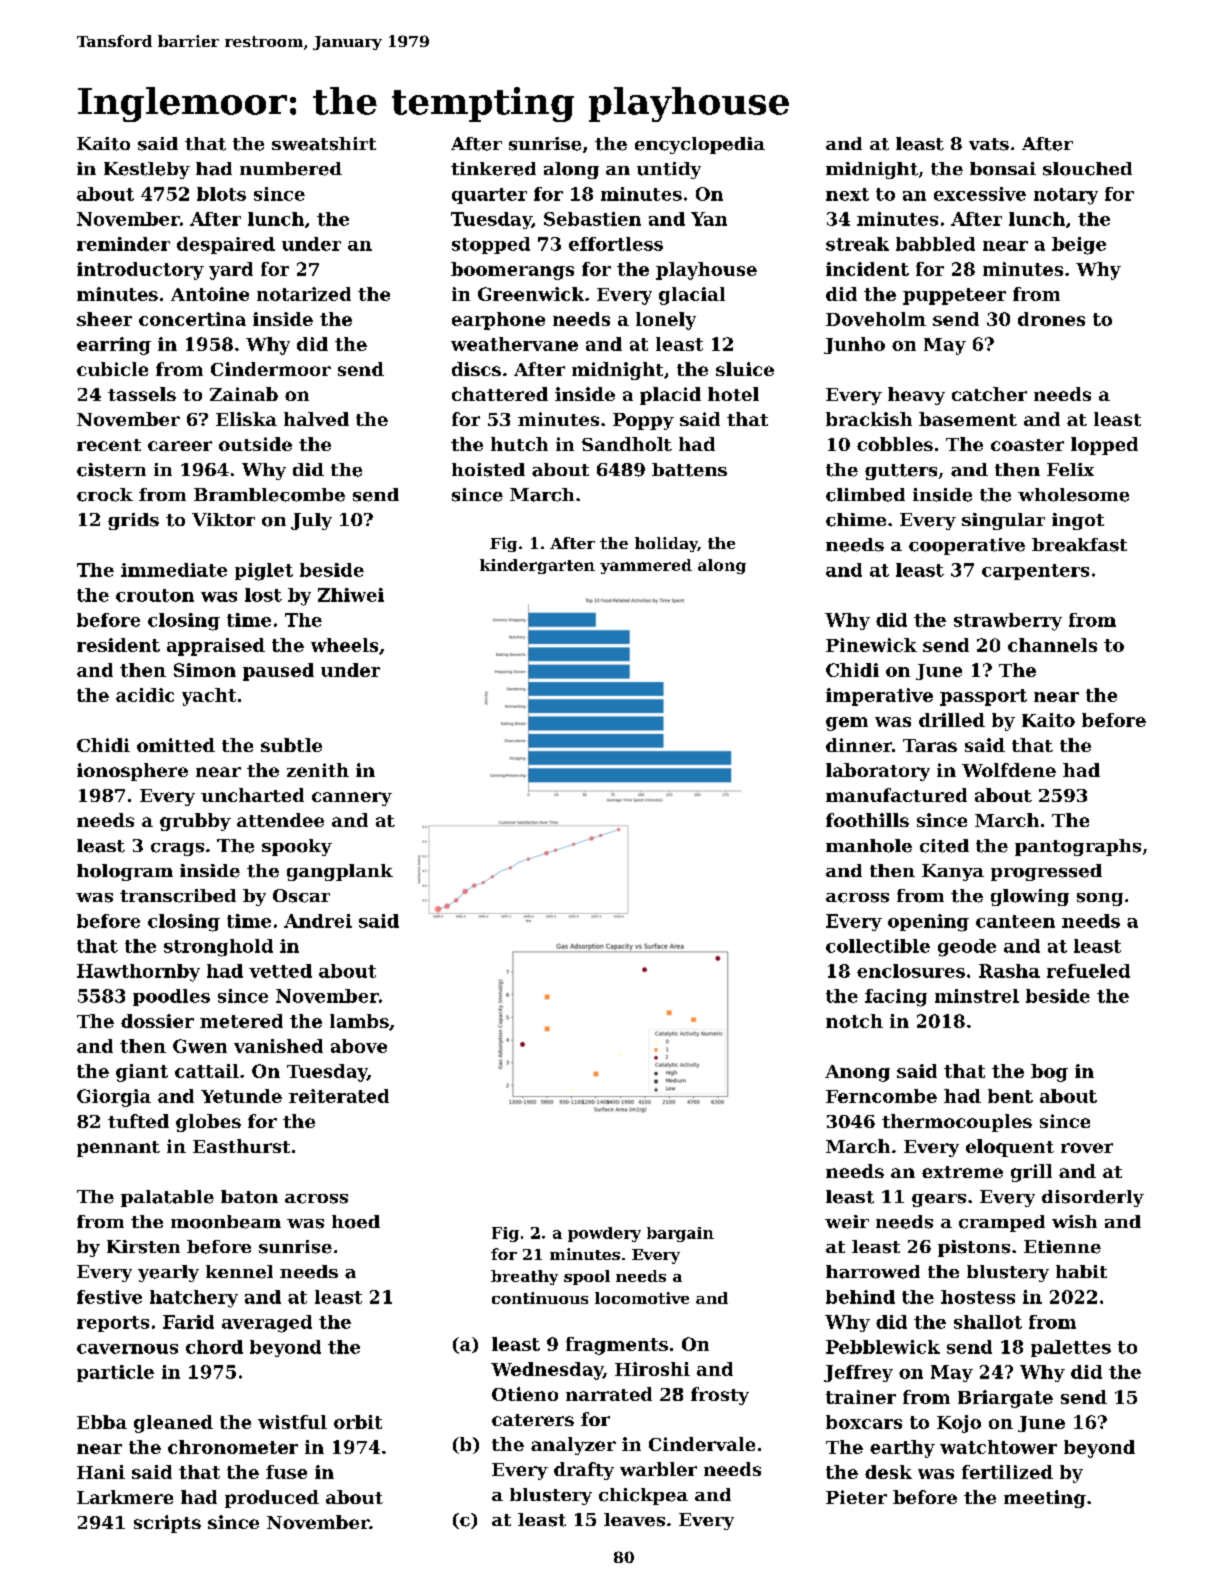 This screenshot has width=1226, height=1587. I want to click on encyclopedia, so click(700, 145).
